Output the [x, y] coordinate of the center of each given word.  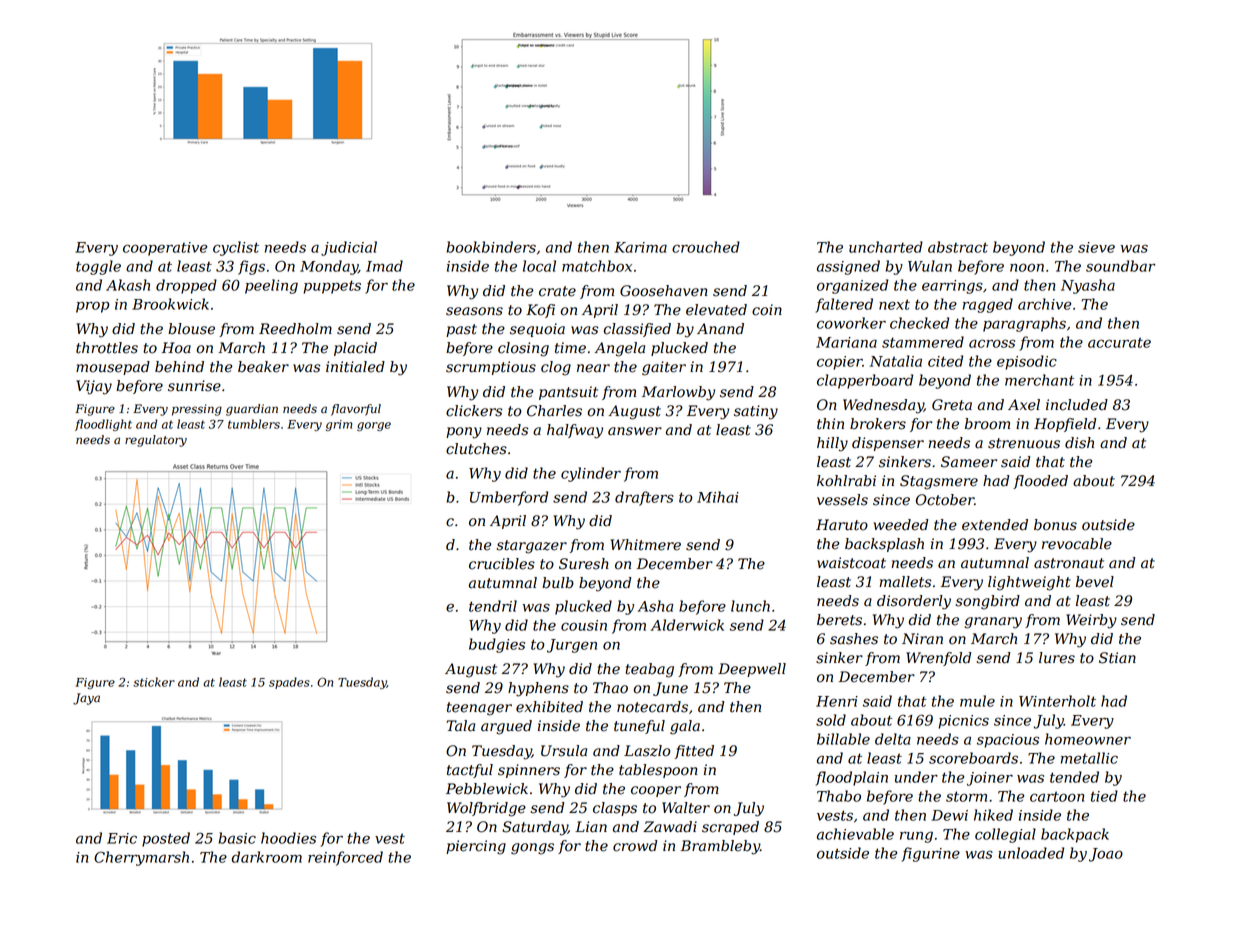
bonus [1055, 525]
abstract [958, 247]
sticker [154, 682]
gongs [532, 849]
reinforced [345, 858]
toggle [98, 267]
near [593, 368]
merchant [1039, 380]
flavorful [356, 410]
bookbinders [491, 247]
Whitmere [646, 545]
